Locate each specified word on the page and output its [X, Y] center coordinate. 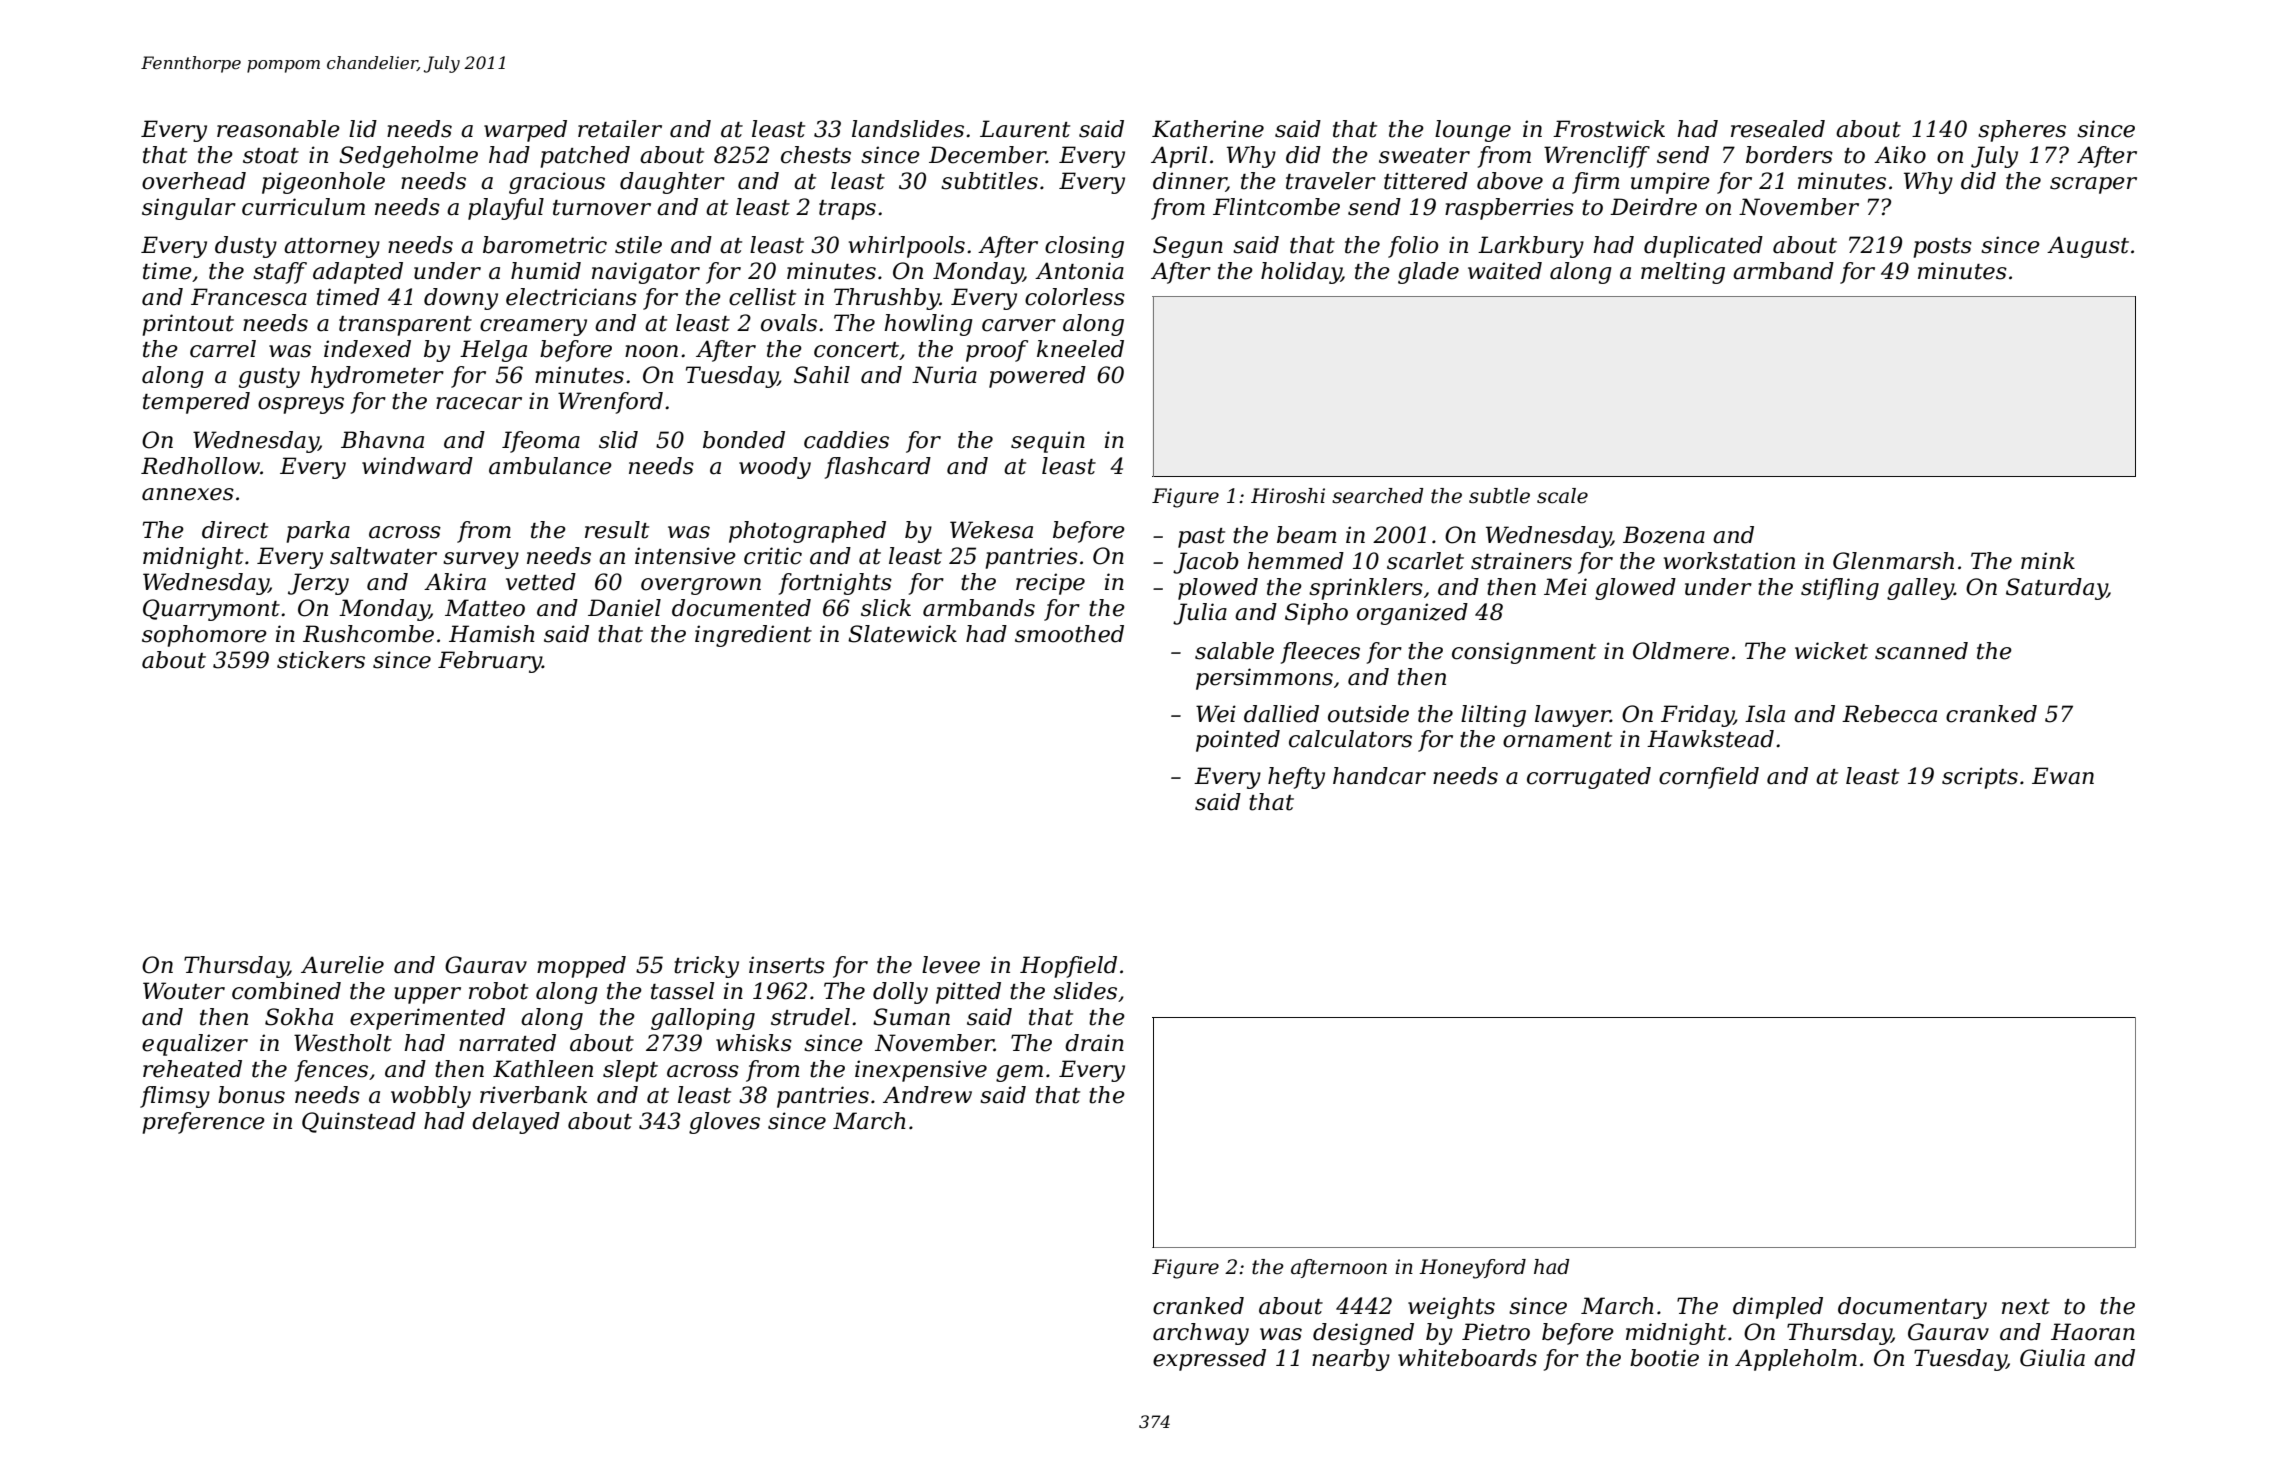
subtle [1499, 496]
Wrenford [610, 403]
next [2026, 1307]
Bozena [1664, 535]
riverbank [533, 1095]
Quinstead [359, 1122]
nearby [1351, 1360]
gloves [724, 1123]
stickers [321, 660]
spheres [2022, 131]
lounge [1473, 131]
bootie [1664, 1358]
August [2088, 247]
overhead [194, 181]
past [1201, 538]
